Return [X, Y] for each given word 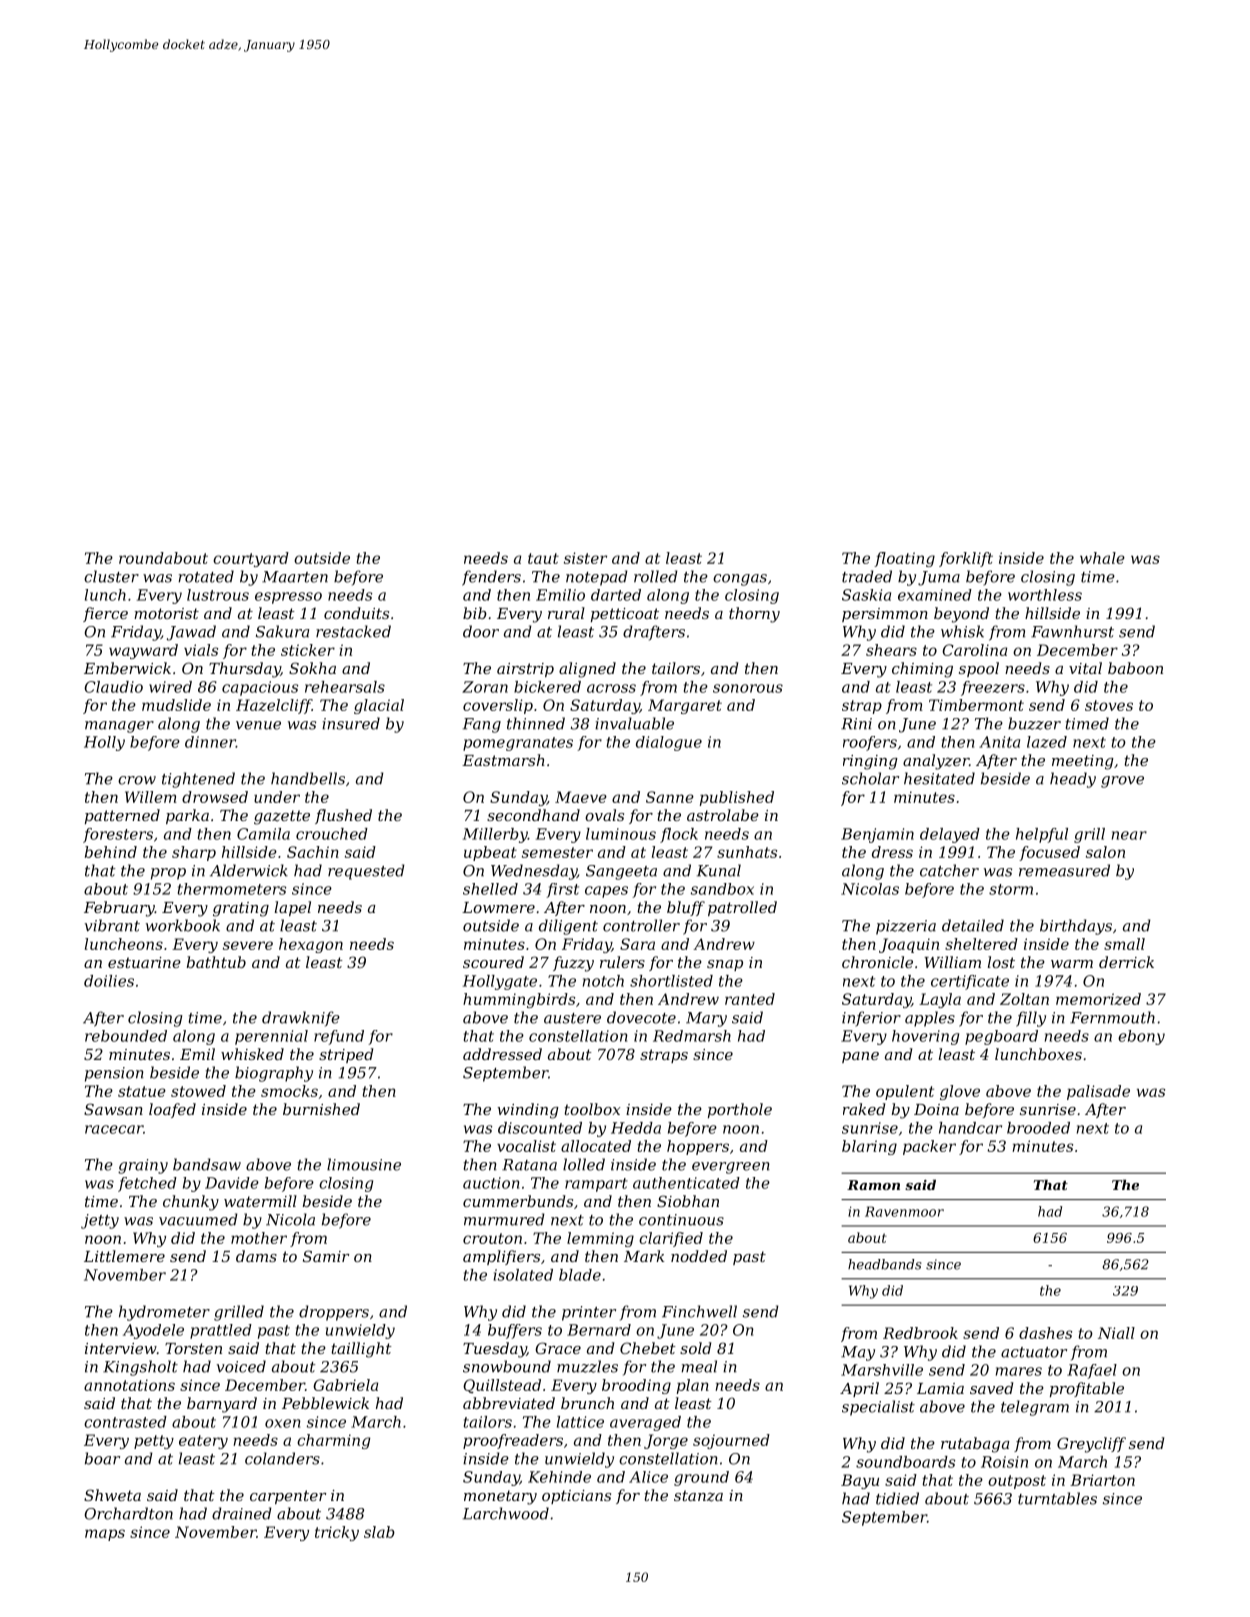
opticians [576, 1497]
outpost [1017, 1482]
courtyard [251, 559]
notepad [597, 578]
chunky [191, 1203]
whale [1102, 558]
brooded [1038, 1128]
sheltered [981, 944]
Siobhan [688, 1201]
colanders [282, 1458]
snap [725, 965]
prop [168, 874]
